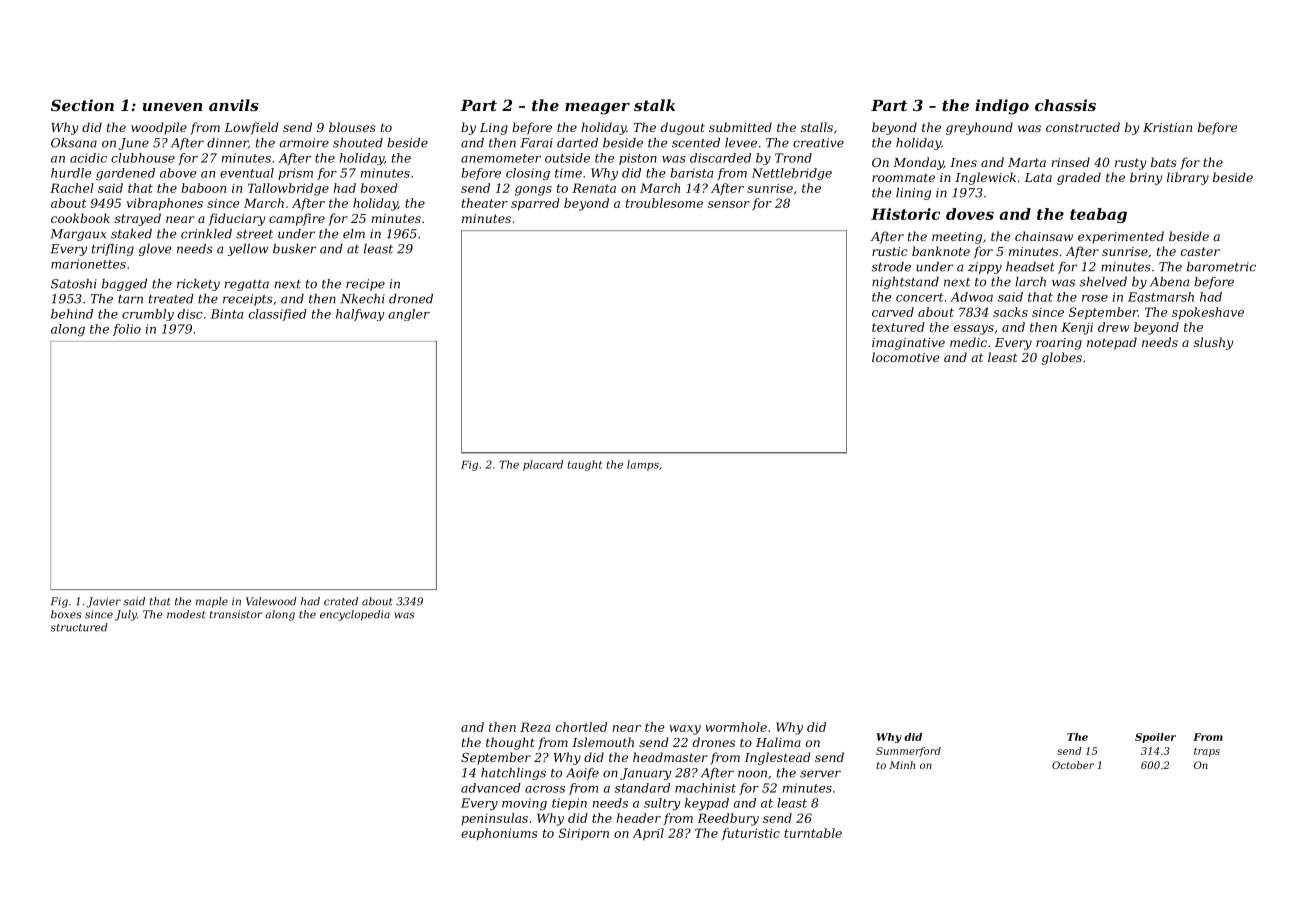 Image resolution: width=1308 pixels, height=924 pixels. Describe the element at coordinates (597, 109) in the screenshot. I see `meager` at that location.
